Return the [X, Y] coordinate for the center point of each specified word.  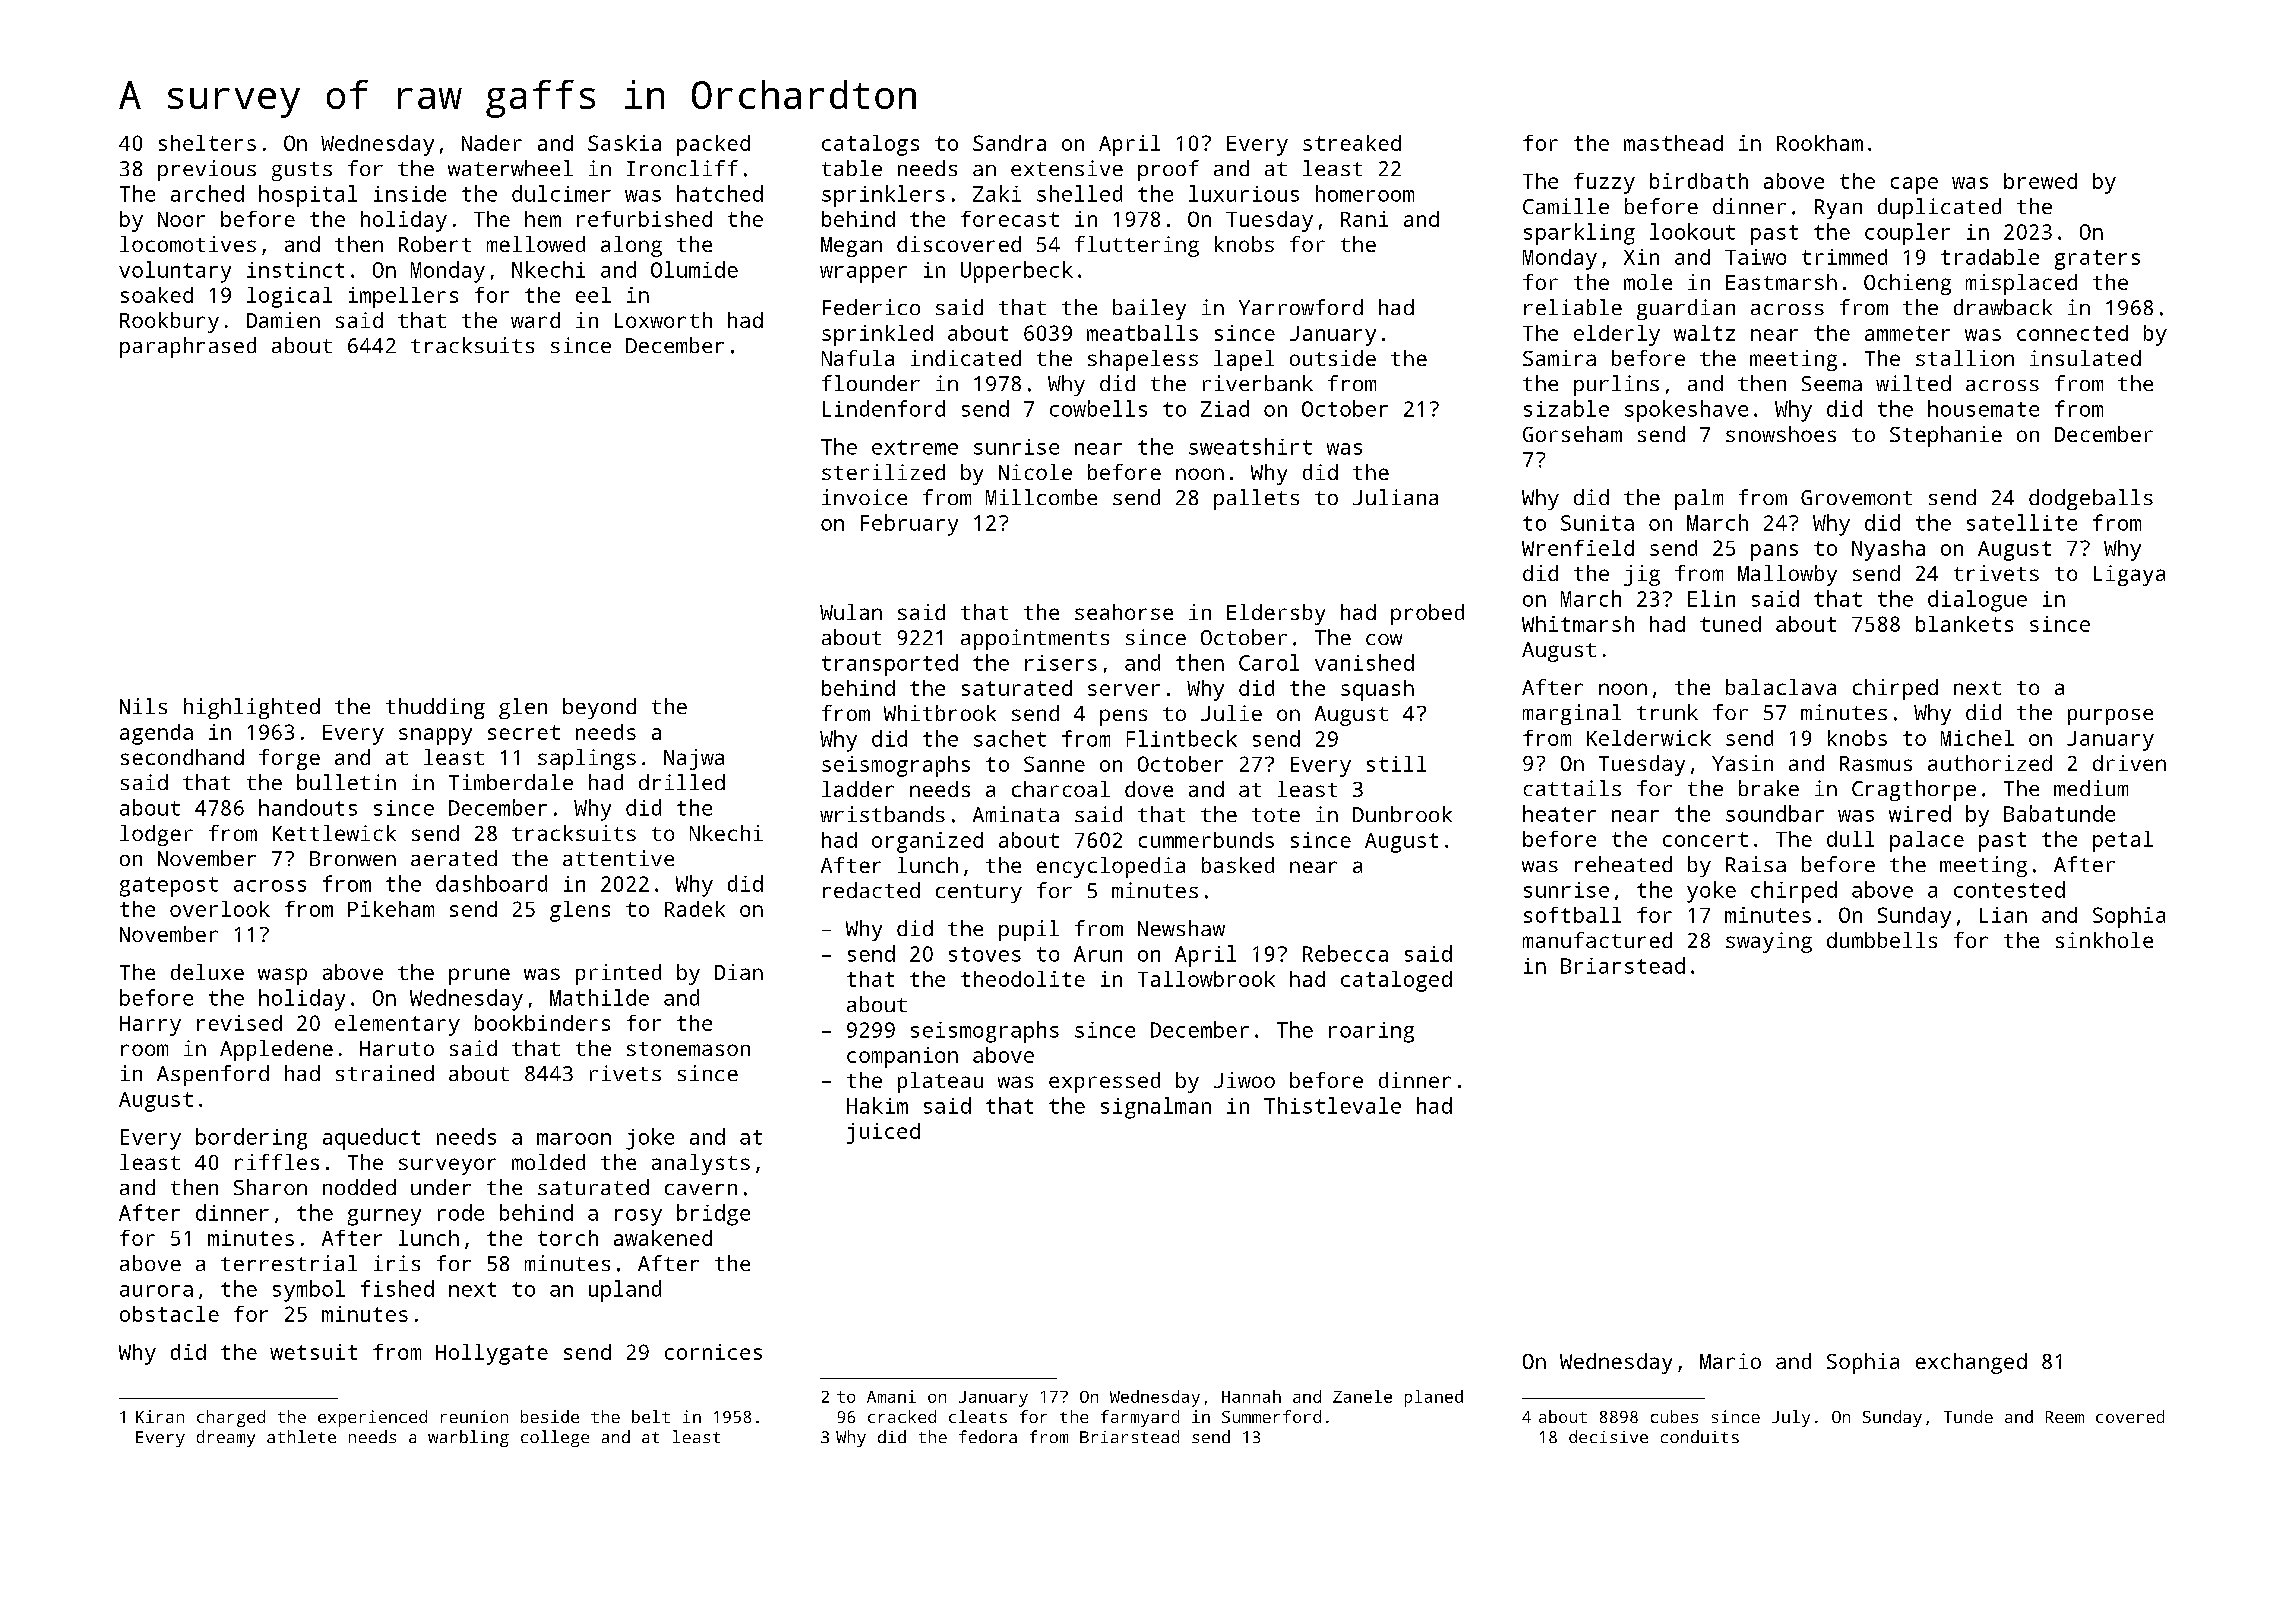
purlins [1616, 385]
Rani [1364, 219]
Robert [435, 244]
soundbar [1775, 813]
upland [625, 1291]
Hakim [877, 1105]
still [1396, 764]
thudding [435, 708]
